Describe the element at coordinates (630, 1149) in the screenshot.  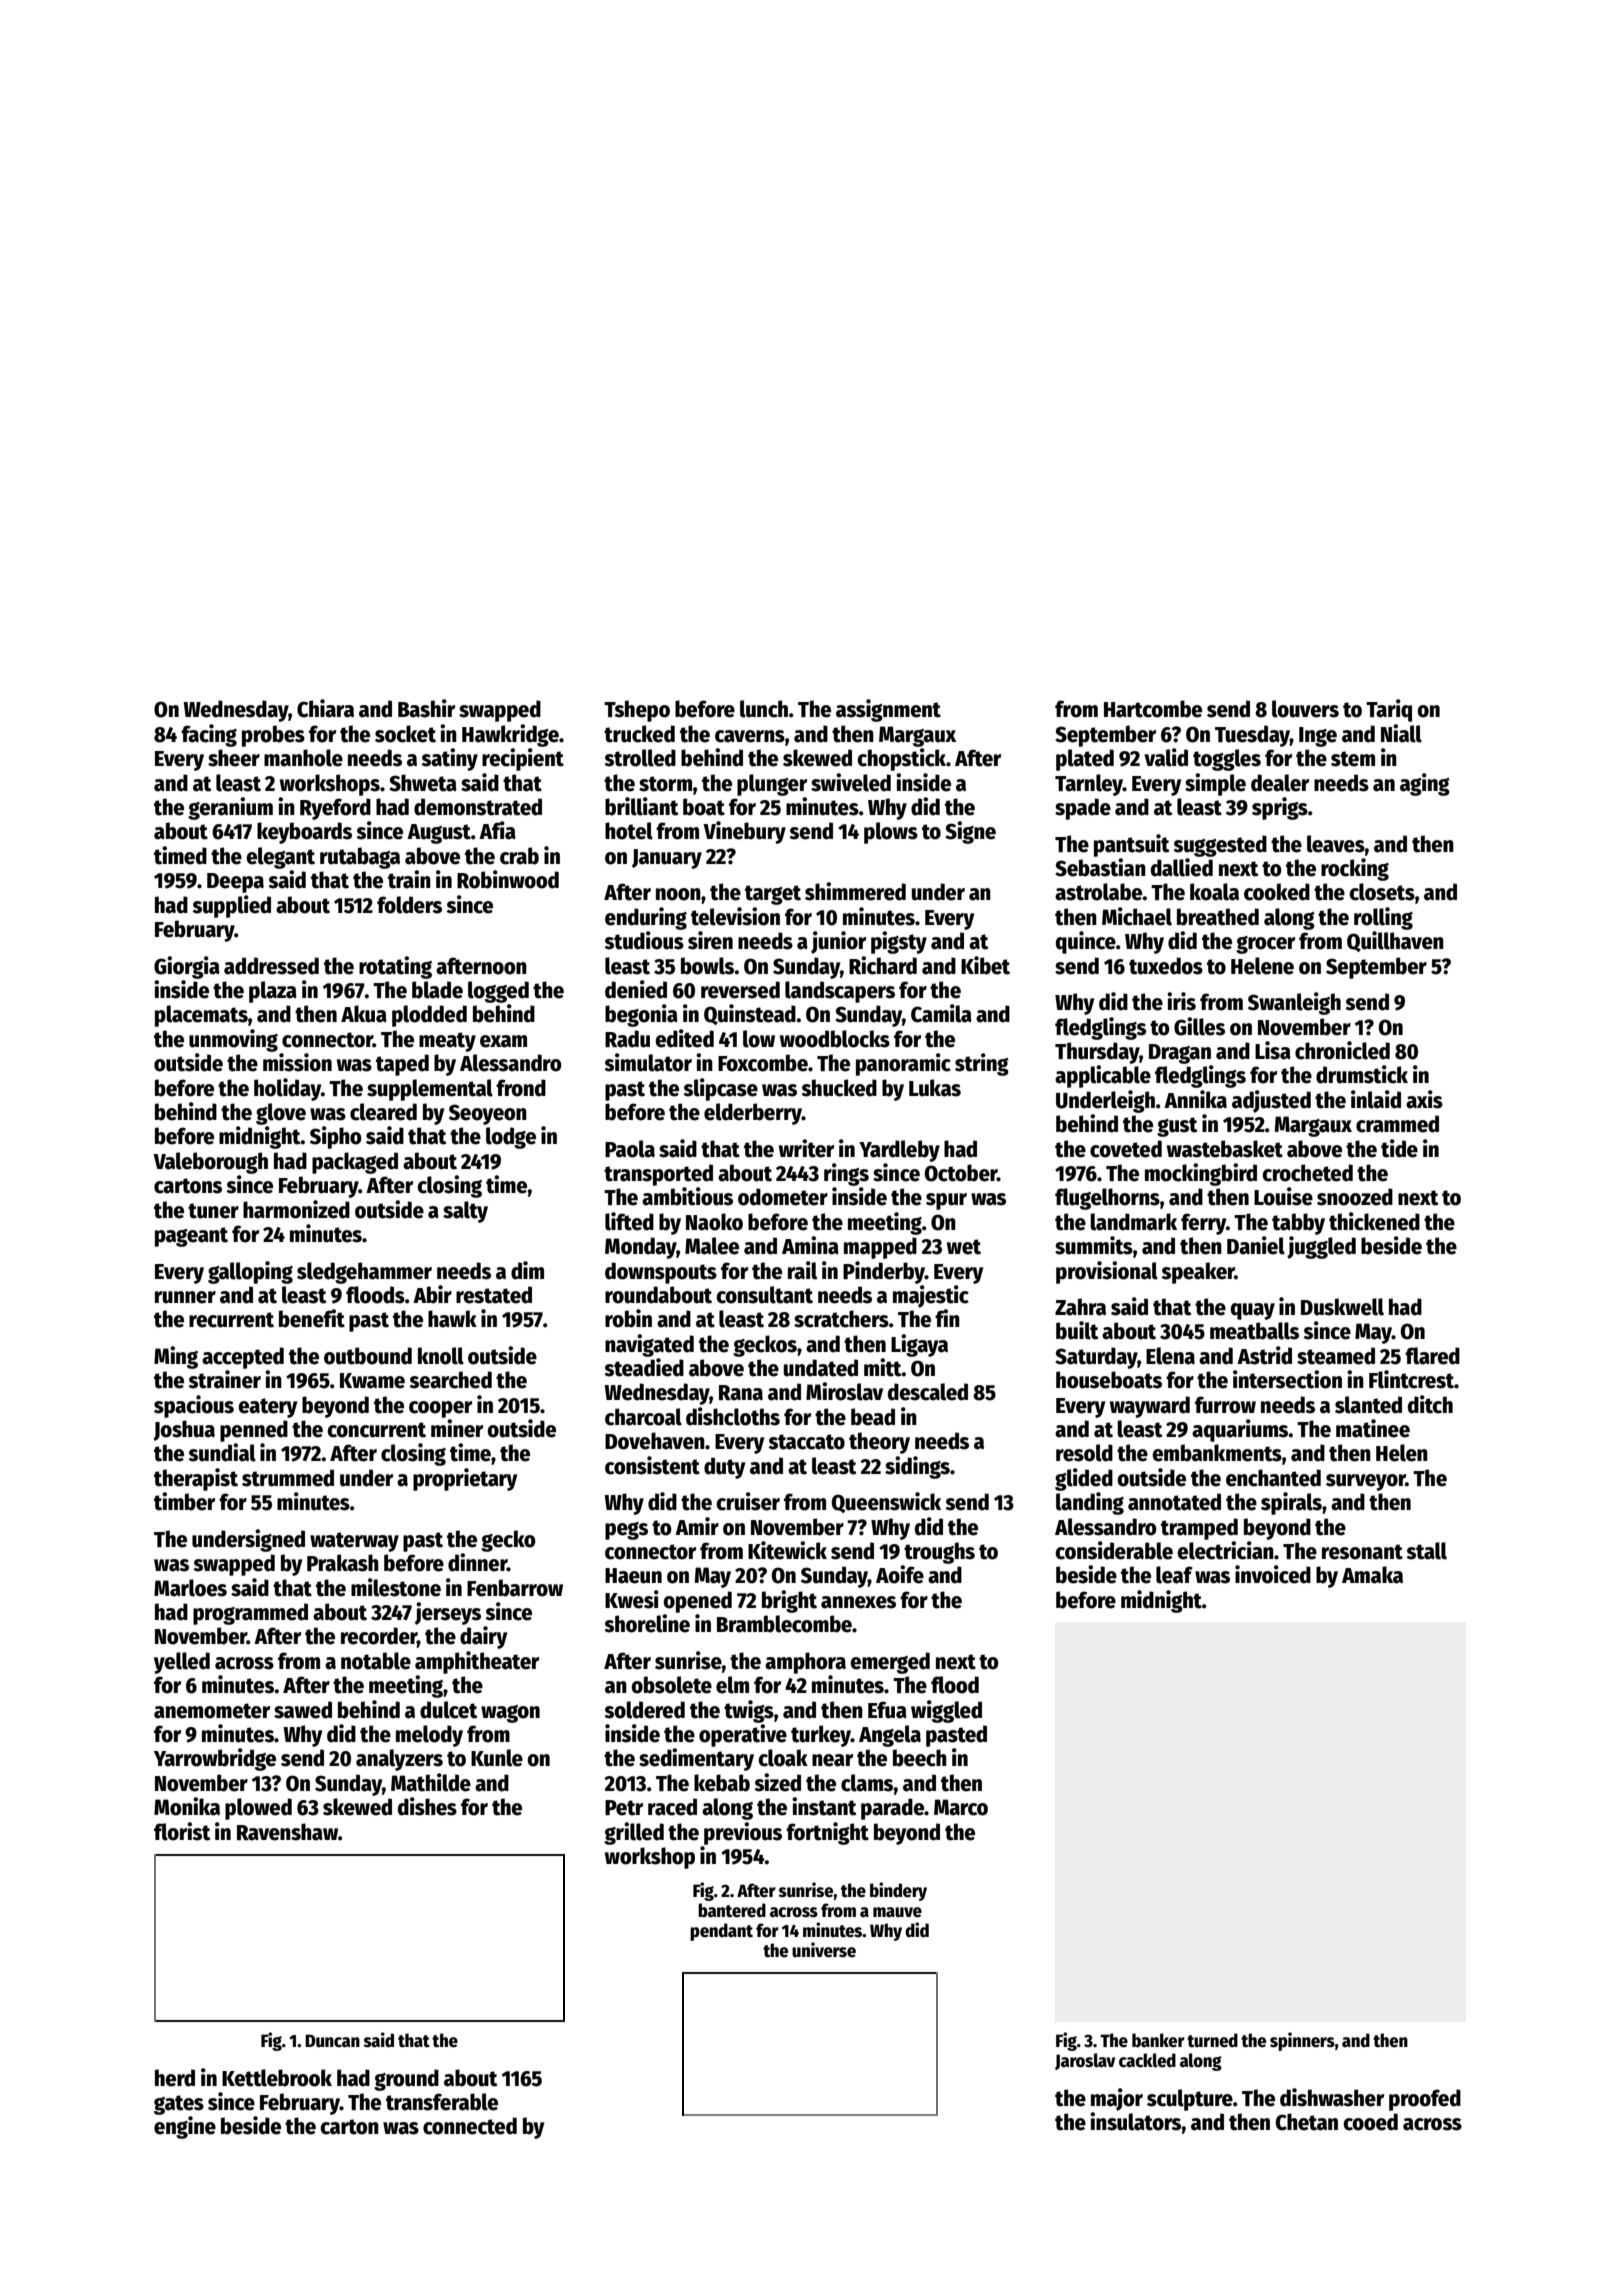
I see `Paola` at that location.
